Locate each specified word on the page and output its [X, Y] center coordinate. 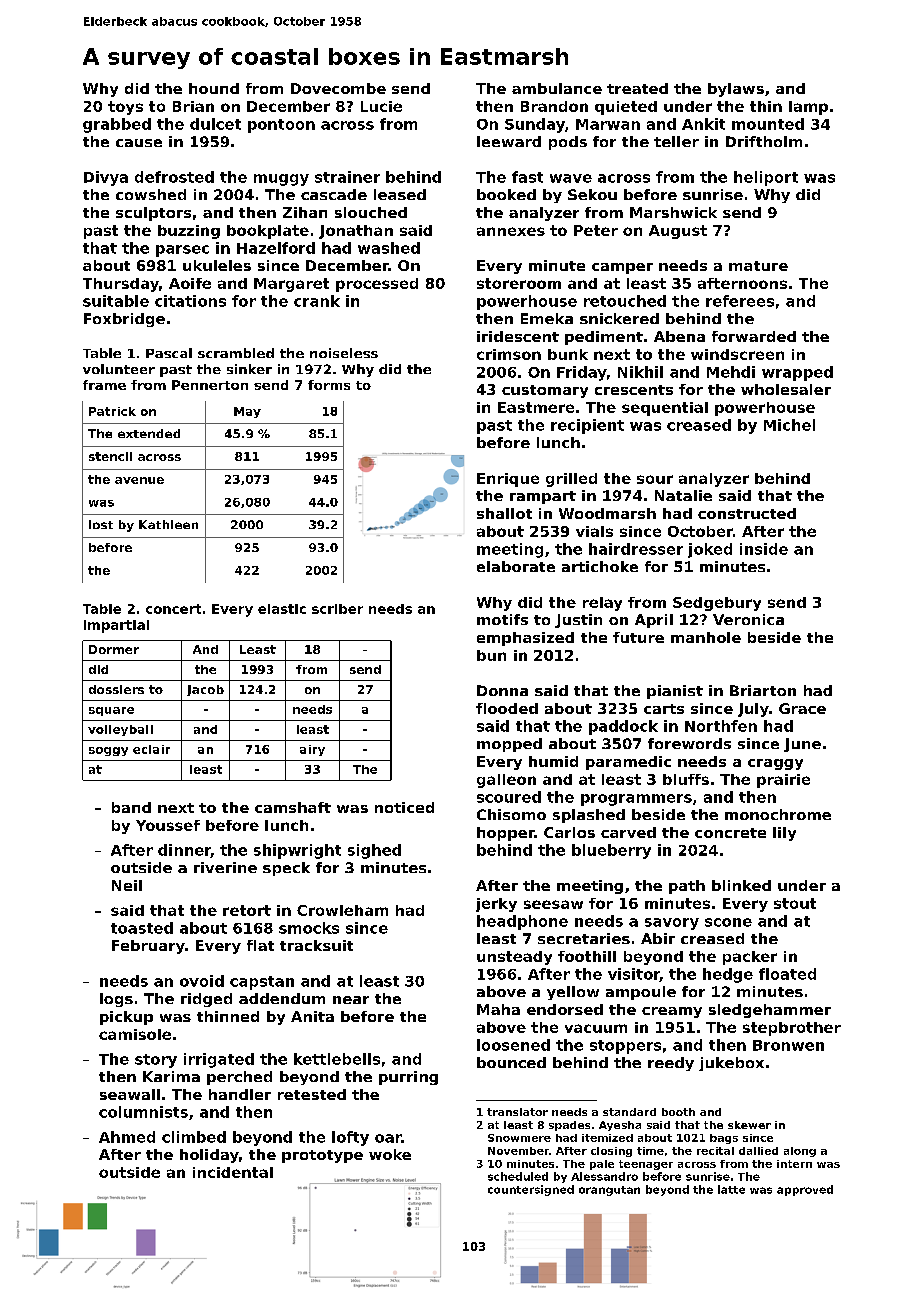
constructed [747, 513]
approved [805, 1190]
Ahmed [127, 1137]
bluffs [686, 779]
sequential [665, 409]
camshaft [293, 807]
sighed [374, 851]
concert [173, 609]
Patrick [112, 411]
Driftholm [764, 141]
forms [329, 385]
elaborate [516, 566]
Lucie [381, 106]
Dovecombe [338, 88]
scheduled [518, 1176]
